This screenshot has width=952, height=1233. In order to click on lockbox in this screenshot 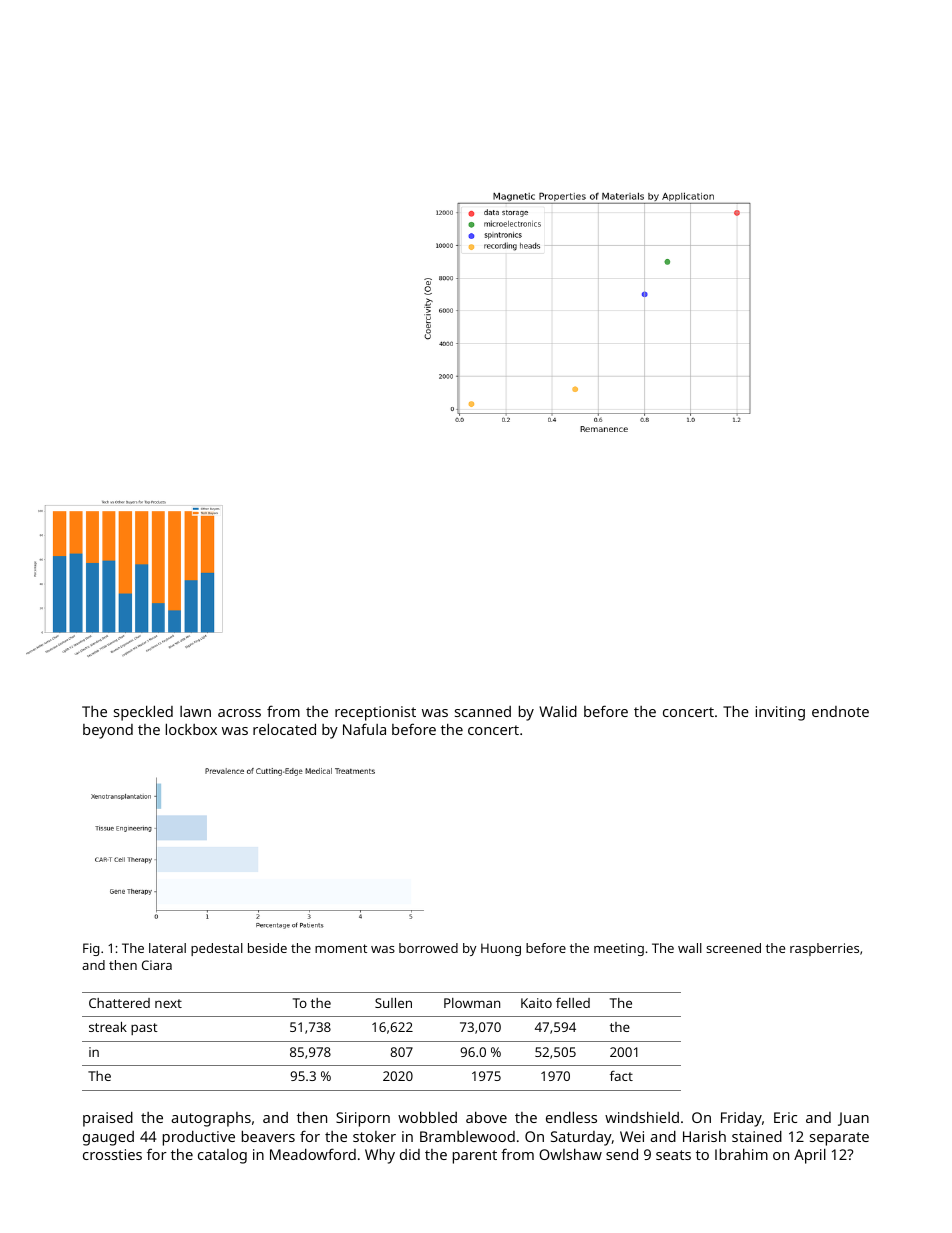, I will do `click(191, 729)`.
